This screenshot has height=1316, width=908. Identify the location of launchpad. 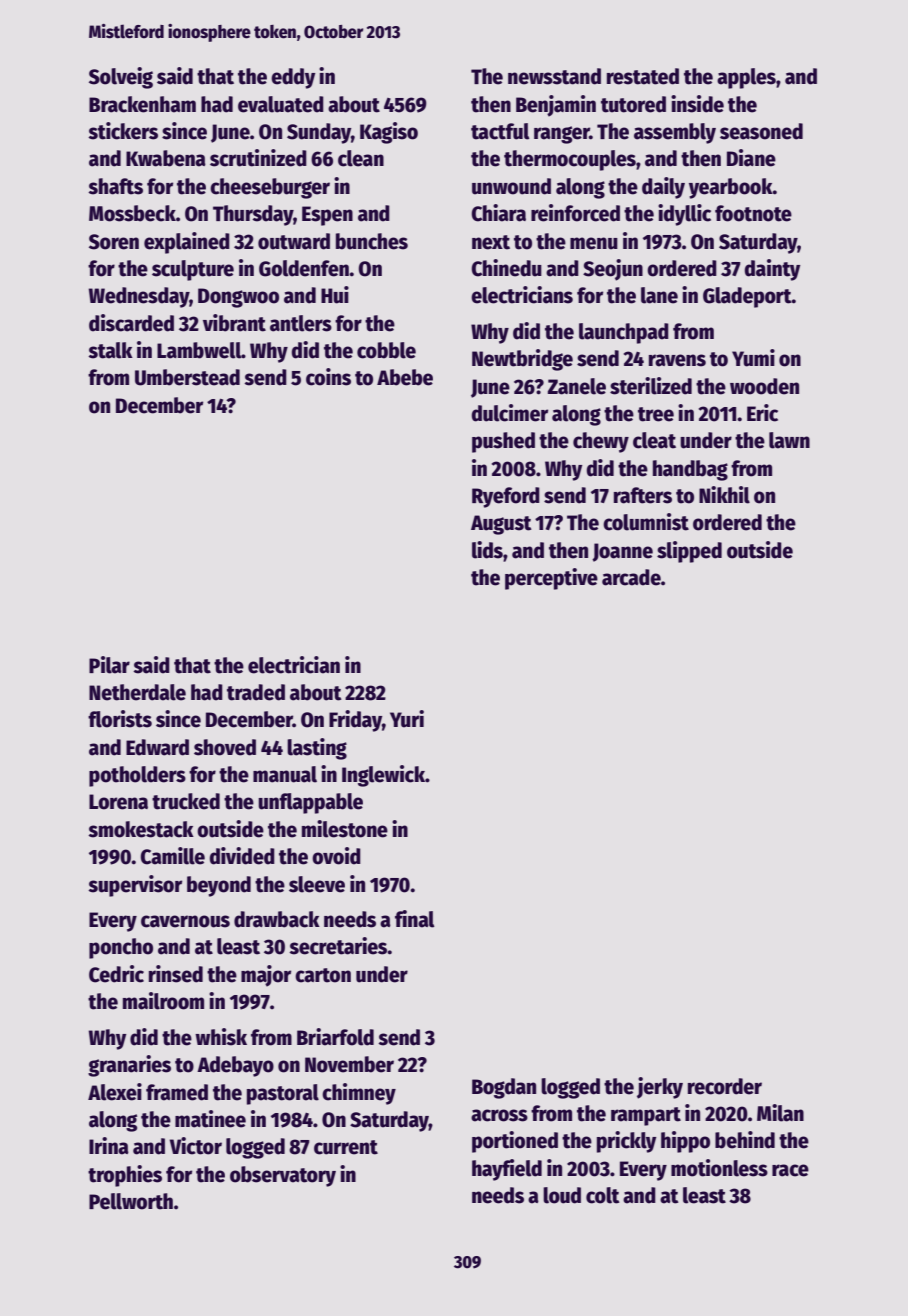
(624, 333).
